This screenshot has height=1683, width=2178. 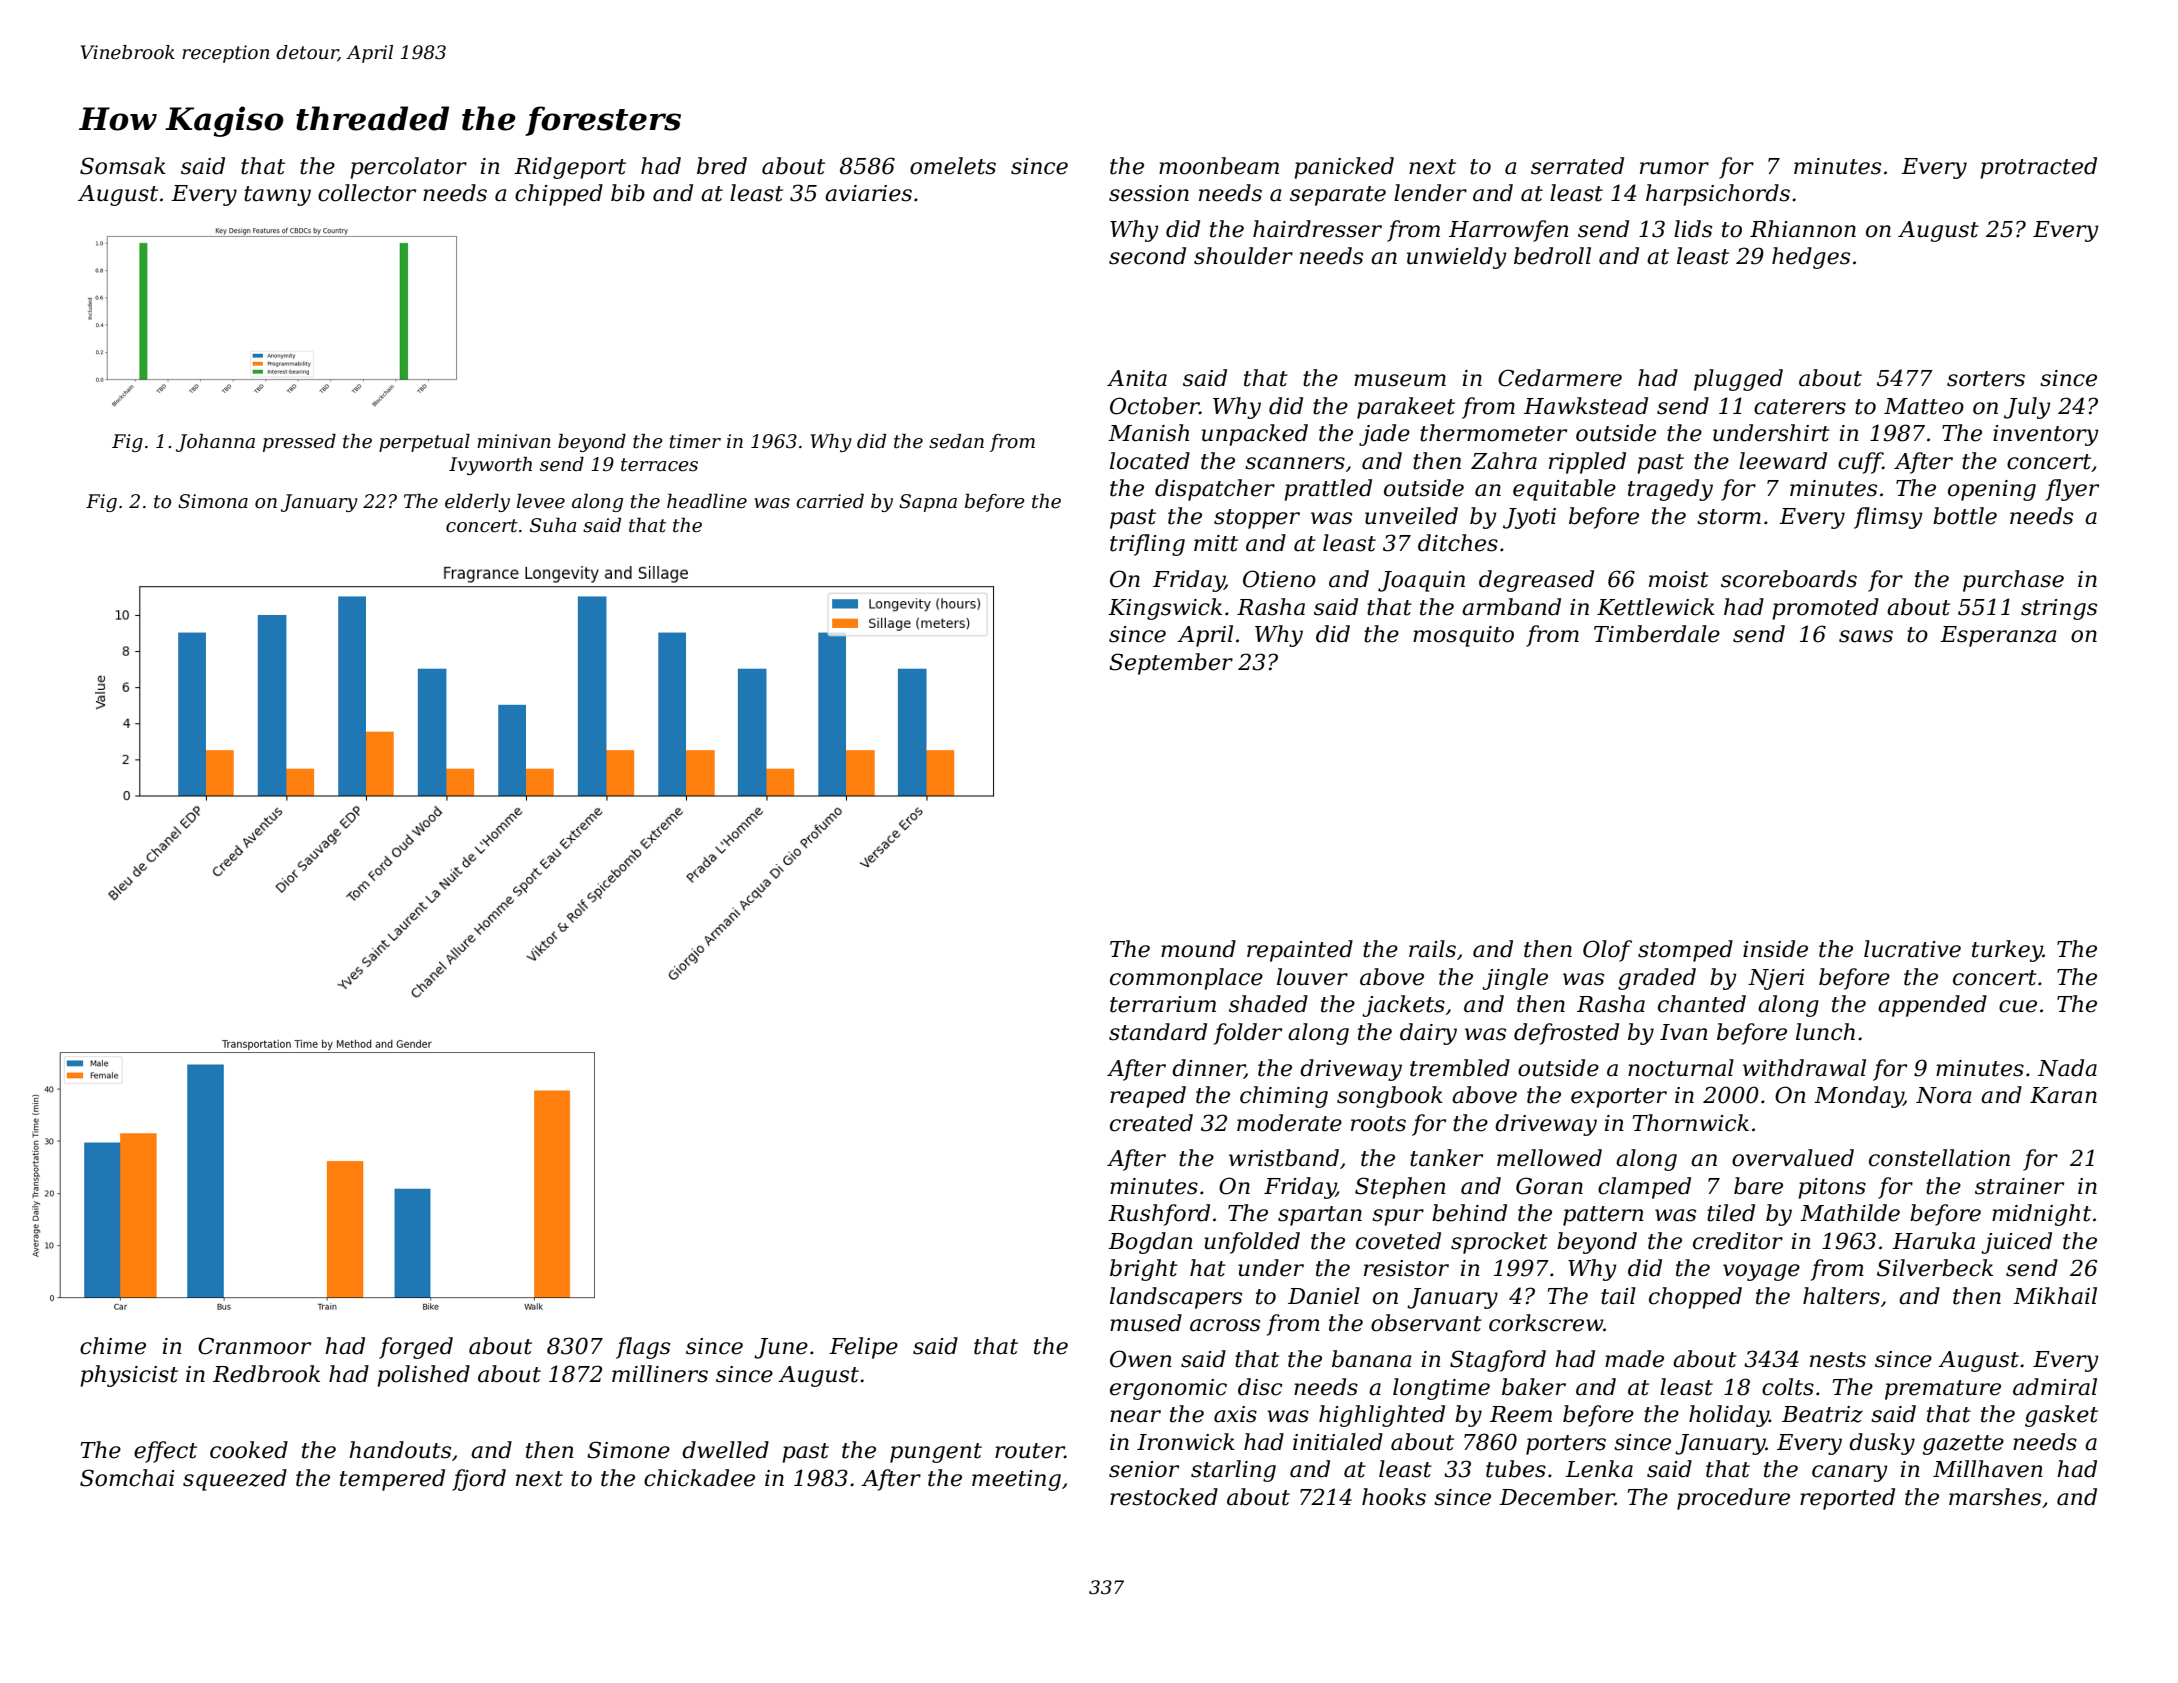 What do you see at coordinates (953, 166) in the screenshot?
I see `omelets` at bounding box center [953, 166].
